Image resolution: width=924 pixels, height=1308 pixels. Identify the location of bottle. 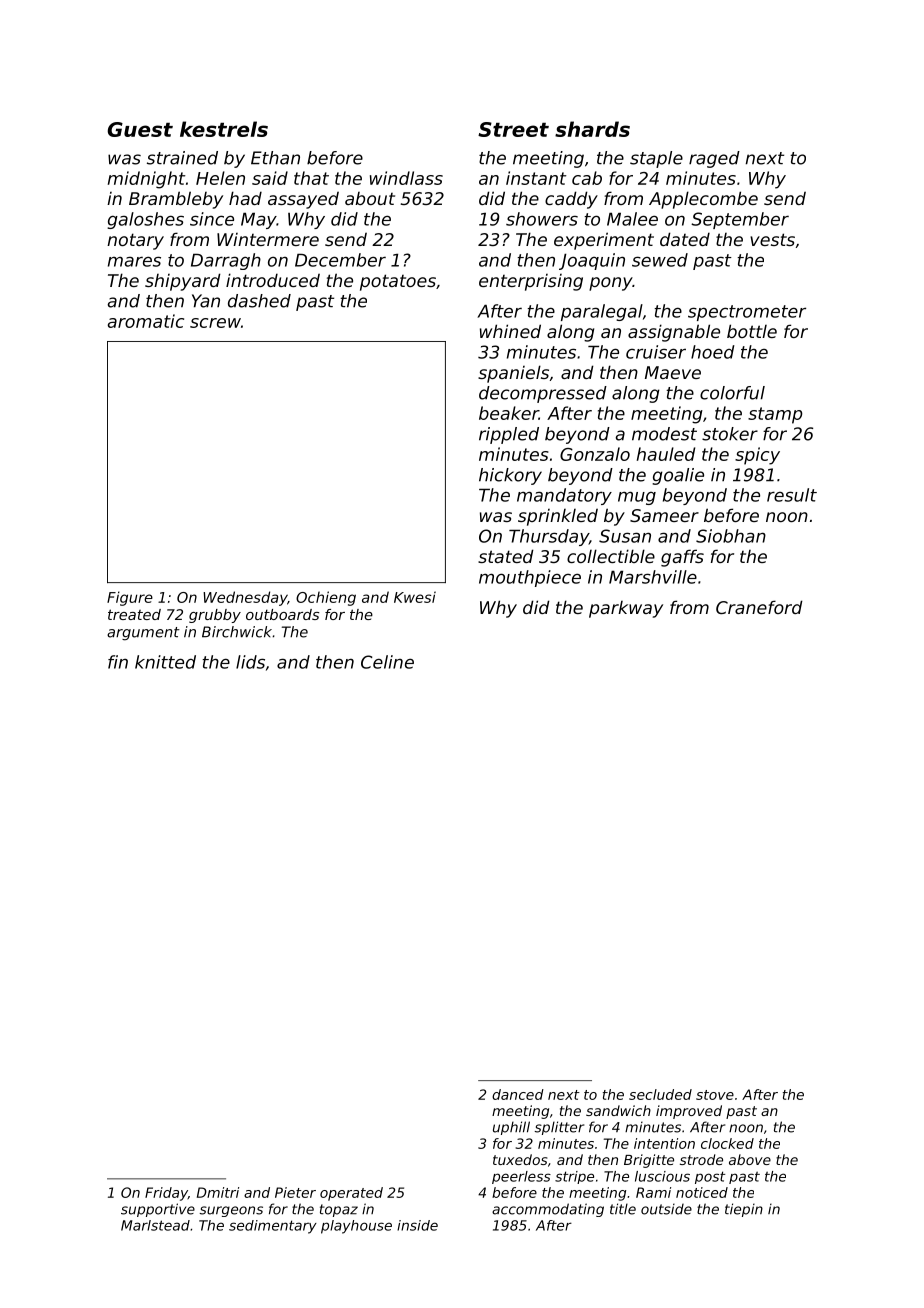
(752, 331).
